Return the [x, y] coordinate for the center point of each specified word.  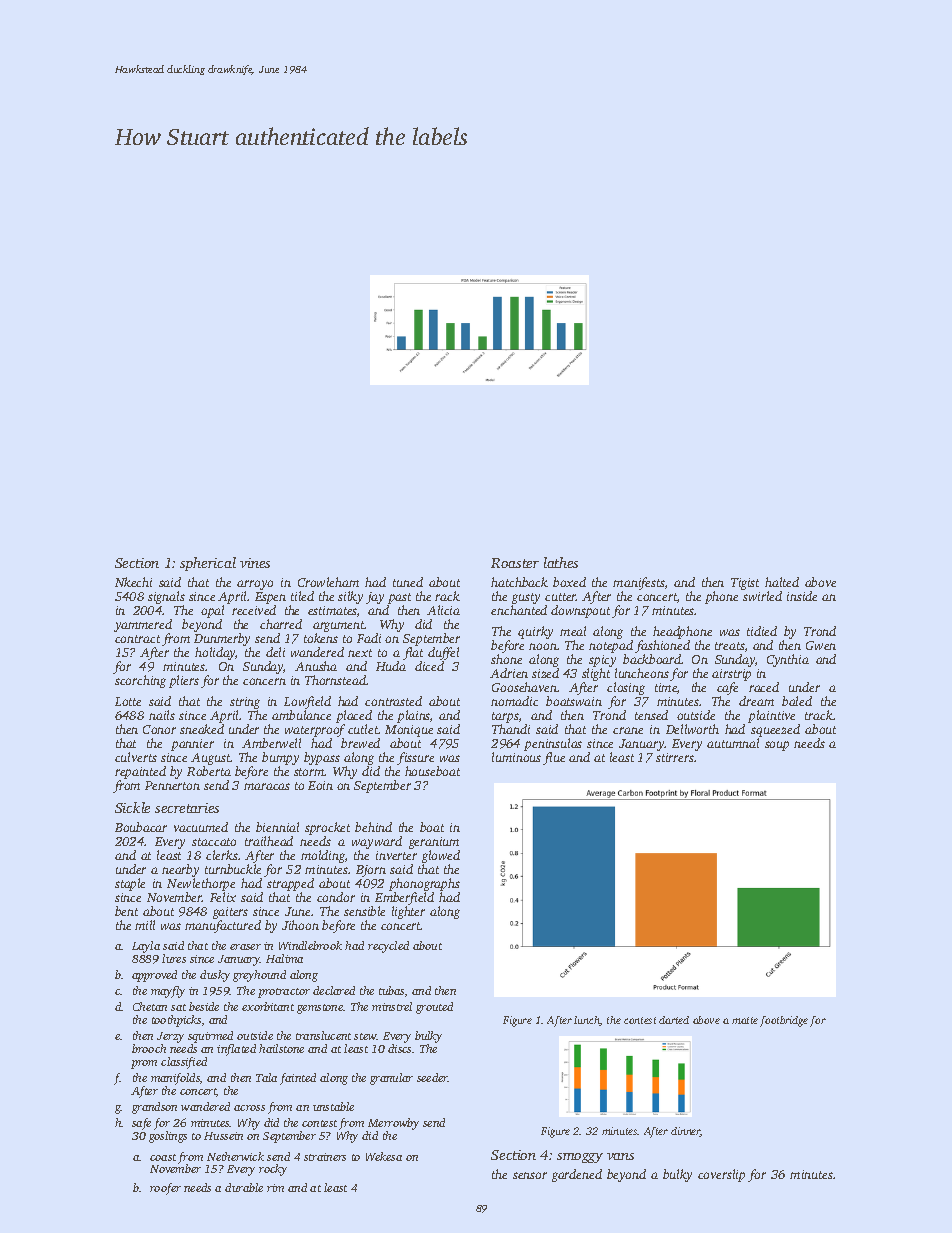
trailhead [269, 841]
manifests [639, 583]
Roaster [515, 563]
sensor [530, 1175]
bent [126, 911]
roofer [165, 1189]
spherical [208, 564]
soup [777, 746]
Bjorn [371, 871]
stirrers [675, 757]
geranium [434, 843]
